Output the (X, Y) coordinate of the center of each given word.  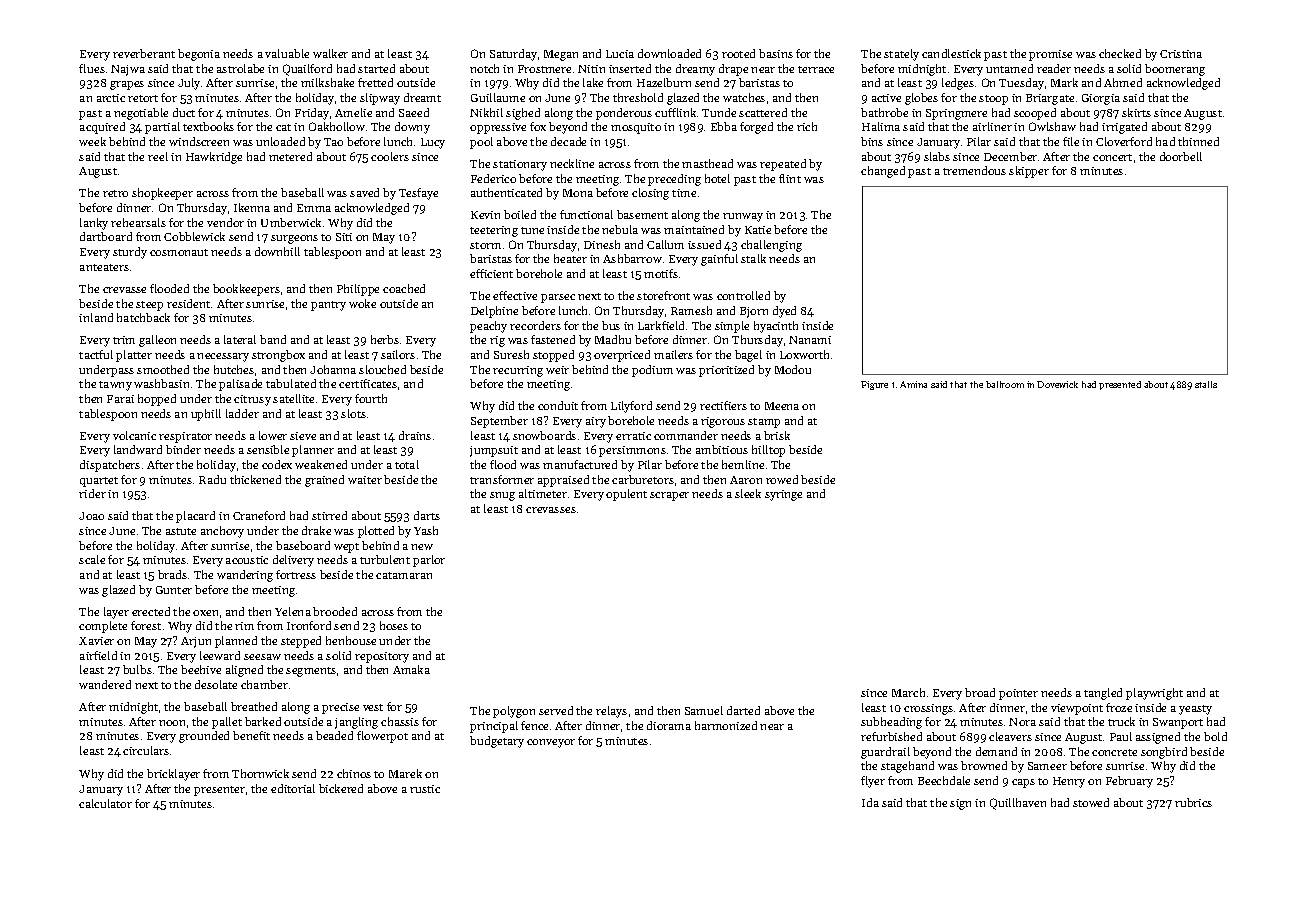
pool (481, 143)
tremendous (974, 170)
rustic (425, 789)
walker (330, 53)
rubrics (1193, 802)
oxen (205, 613)
